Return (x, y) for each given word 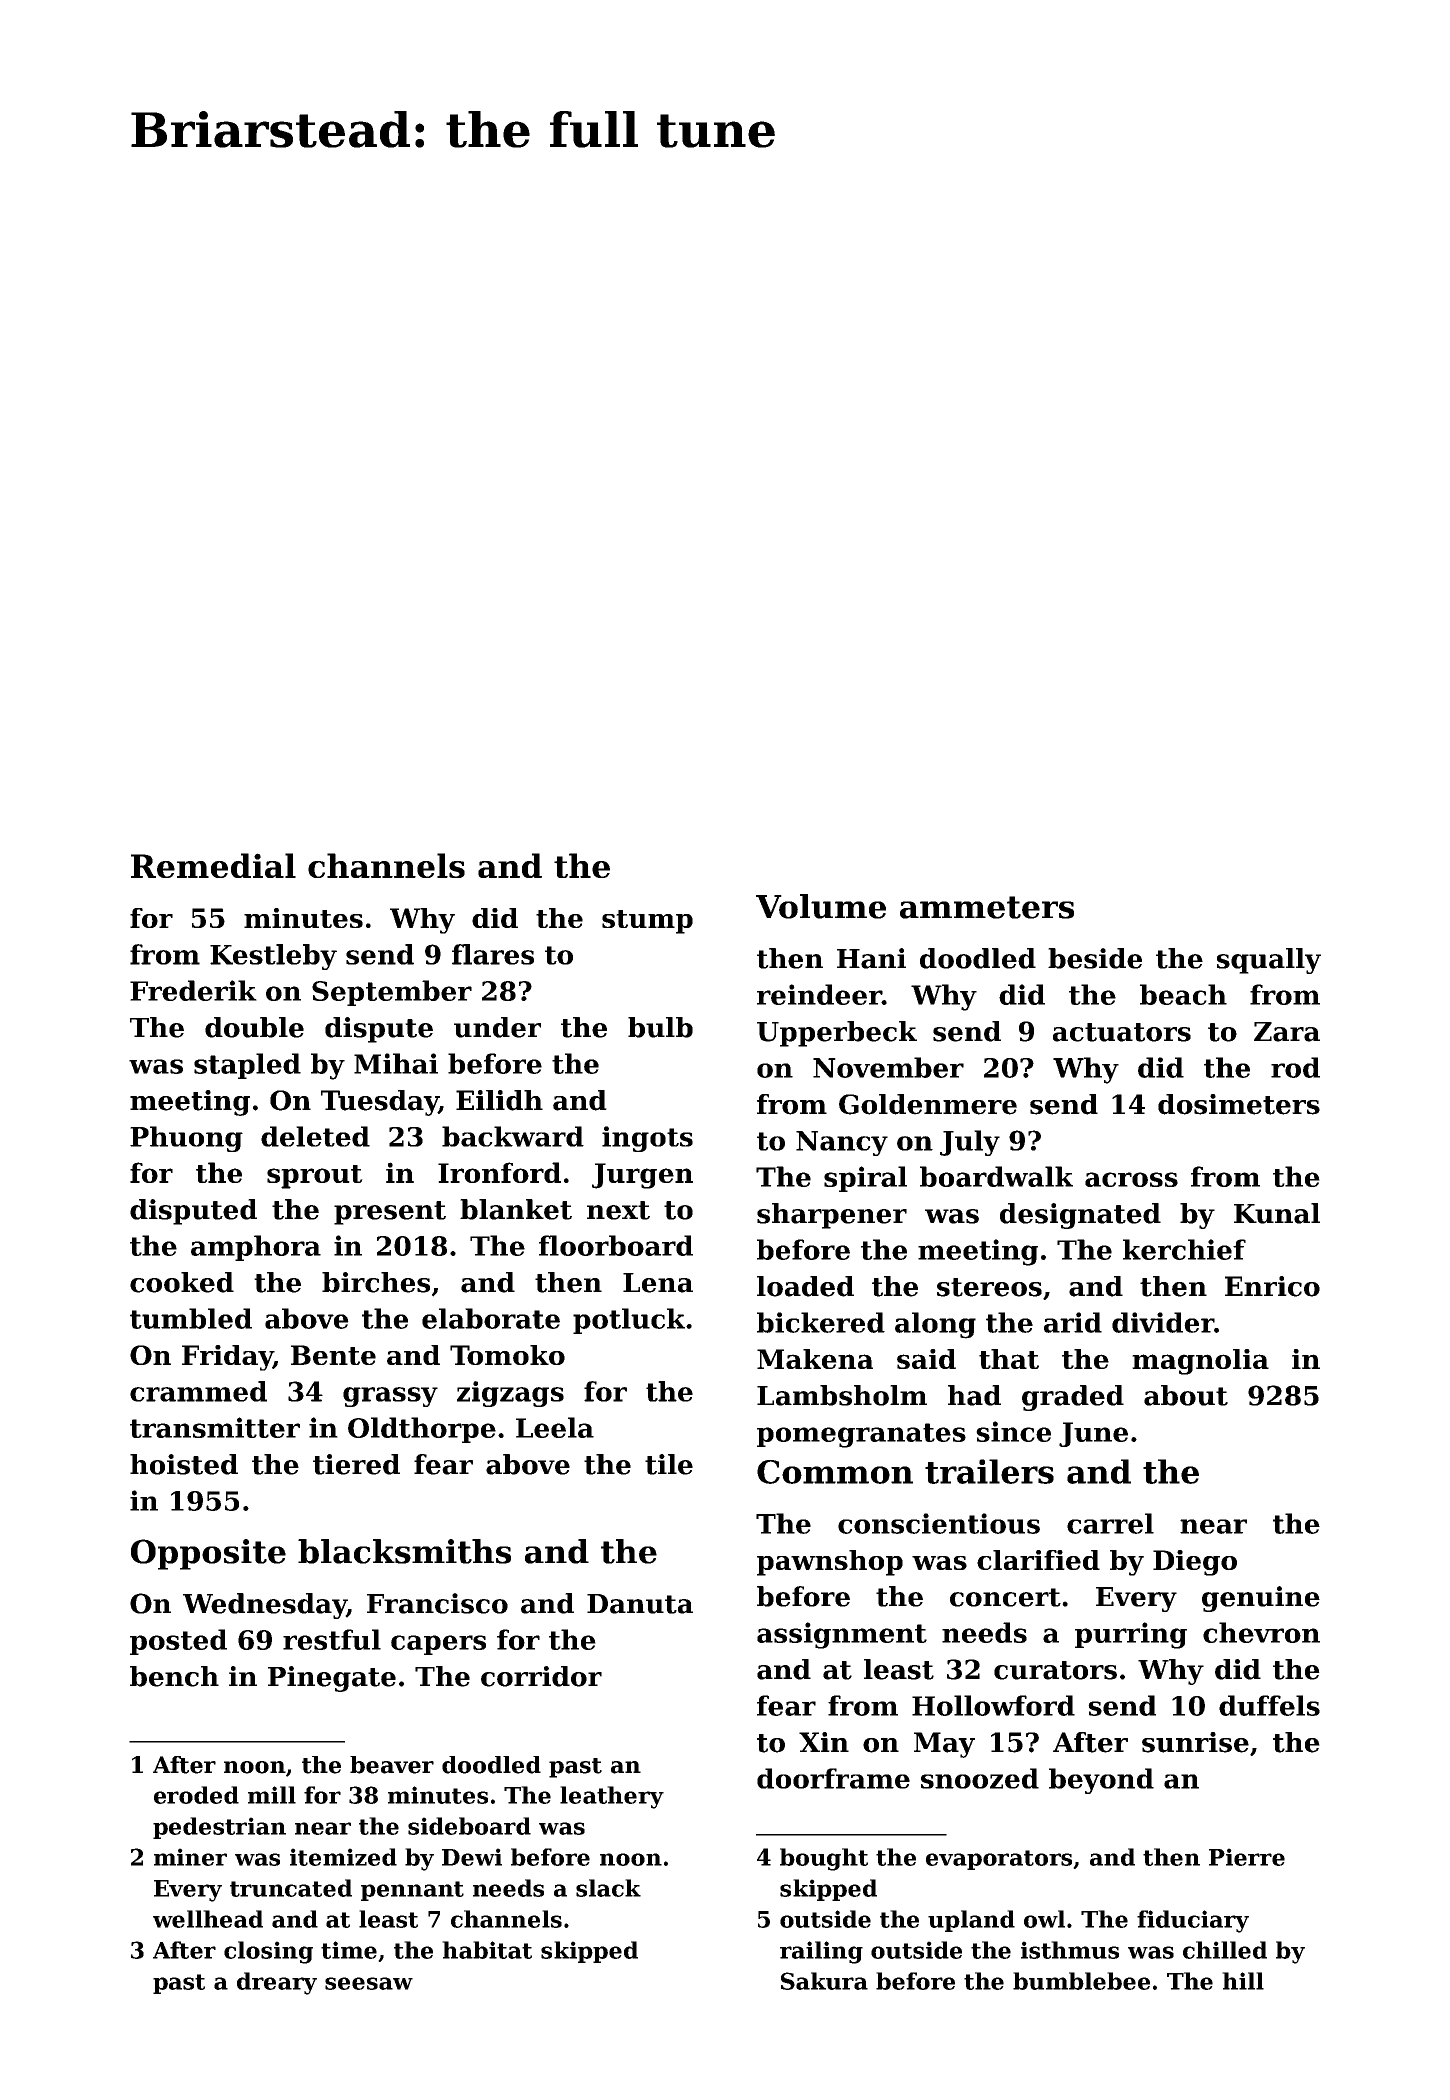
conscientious (939, 1523)
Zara (1287, 1032)
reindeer (819, 994)
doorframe (833, 1778)
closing (268, 1952)
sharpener (832, 1216)
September (392, 993)
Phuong (186, 1139)
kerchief (1184, 1249)
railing (821, 1952)
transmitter (215, 1427)
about (1186, 1395)
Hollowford (993, 1705)
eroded (196, 1795)
